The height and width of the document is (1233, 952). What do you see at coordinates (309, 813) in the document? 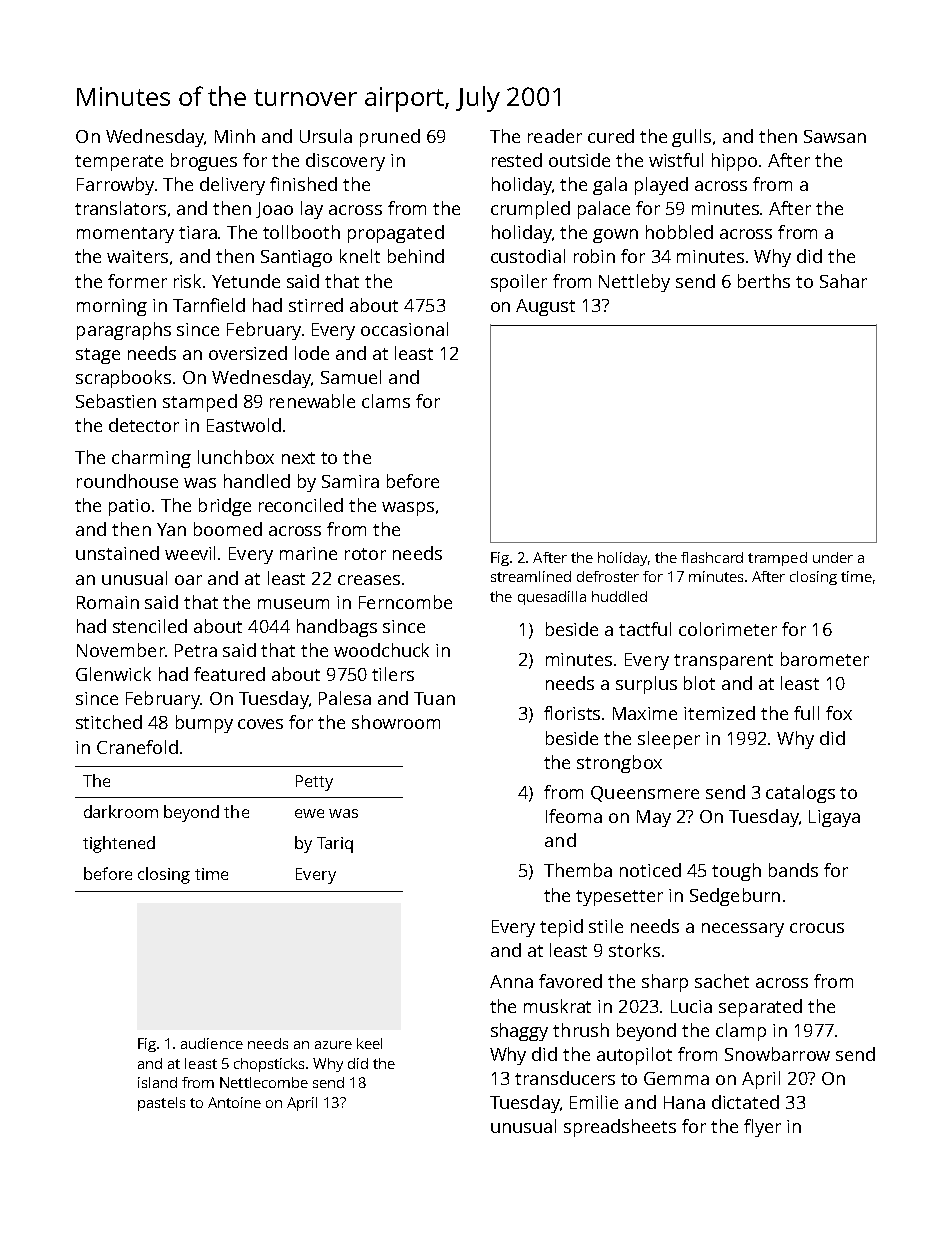
I see `ewe` at bounding box center [309, 813].
